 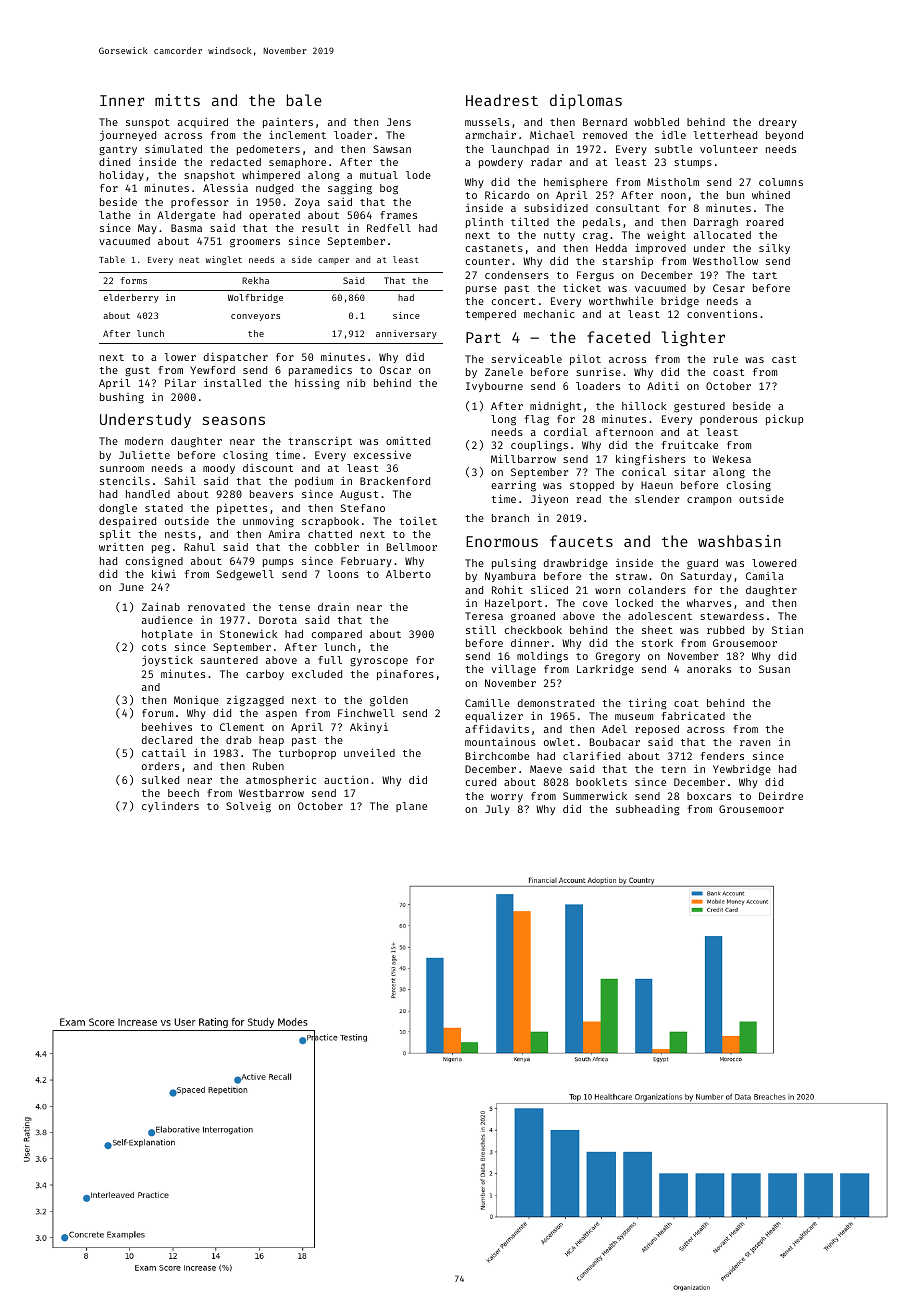 I want to click on removed, so click(x=605, y=135).
